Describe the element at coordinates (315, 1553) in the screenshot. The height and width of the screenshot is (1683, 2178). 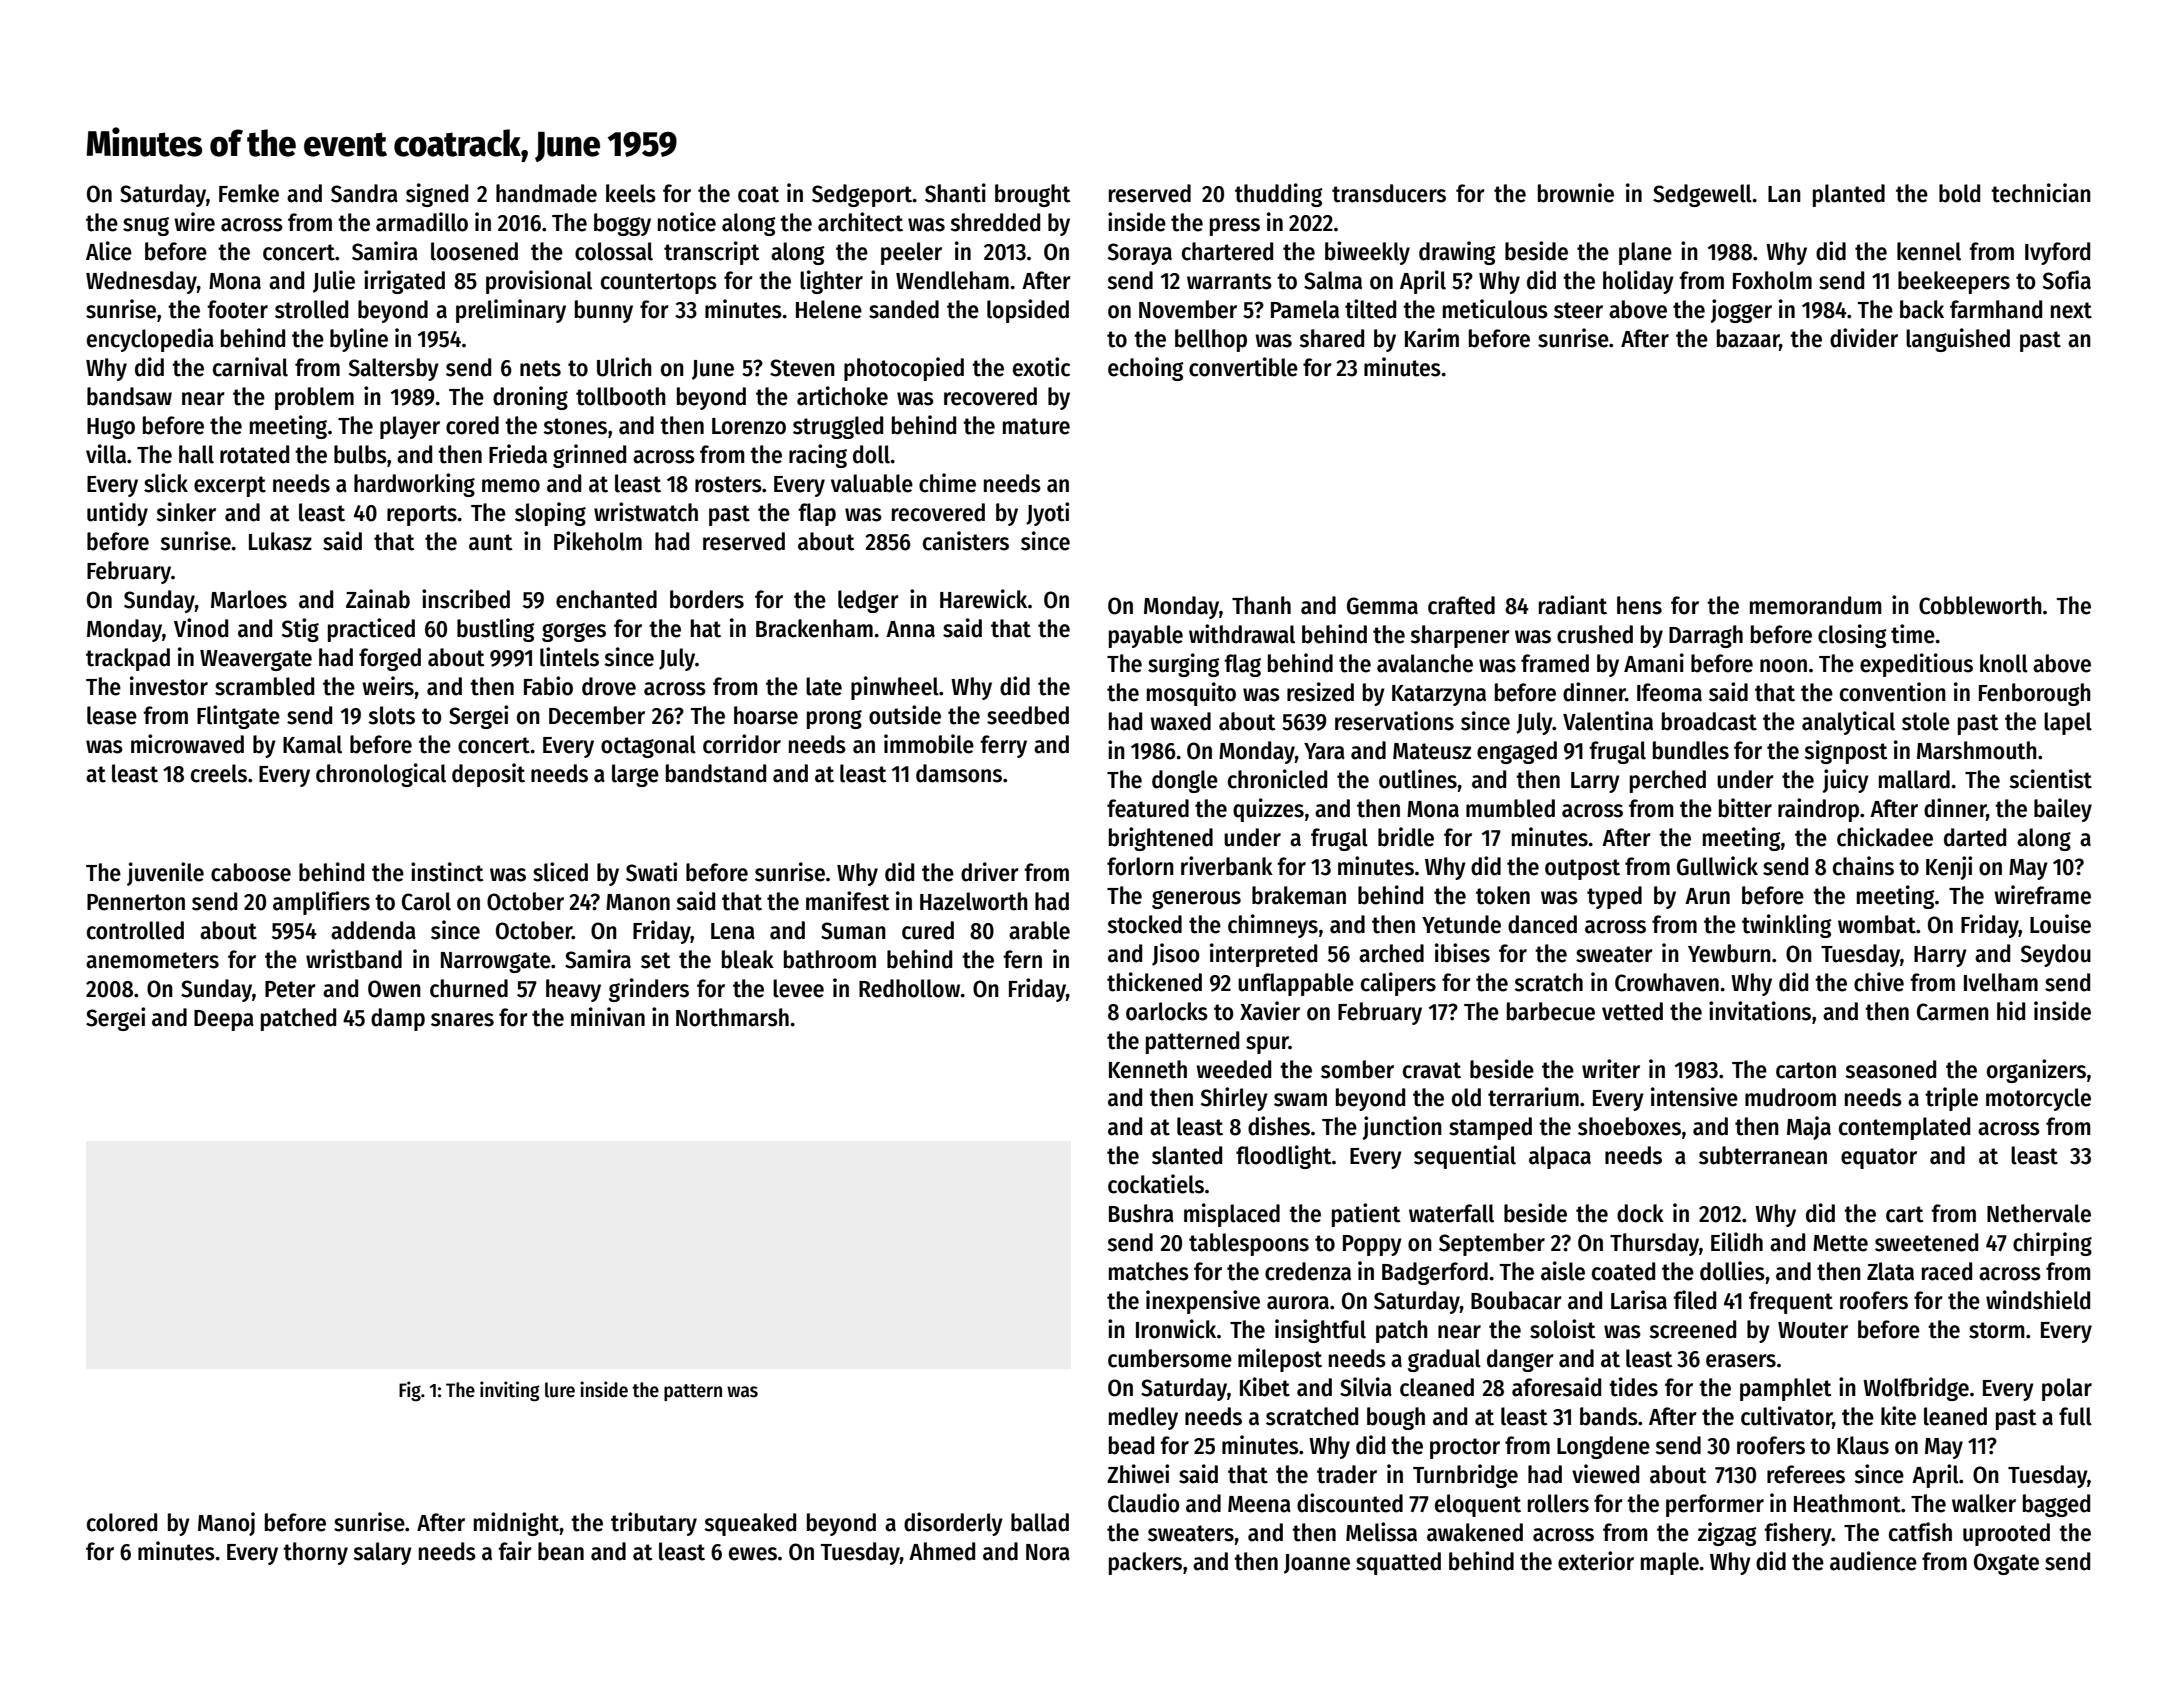
I see `thorny` at that location.
